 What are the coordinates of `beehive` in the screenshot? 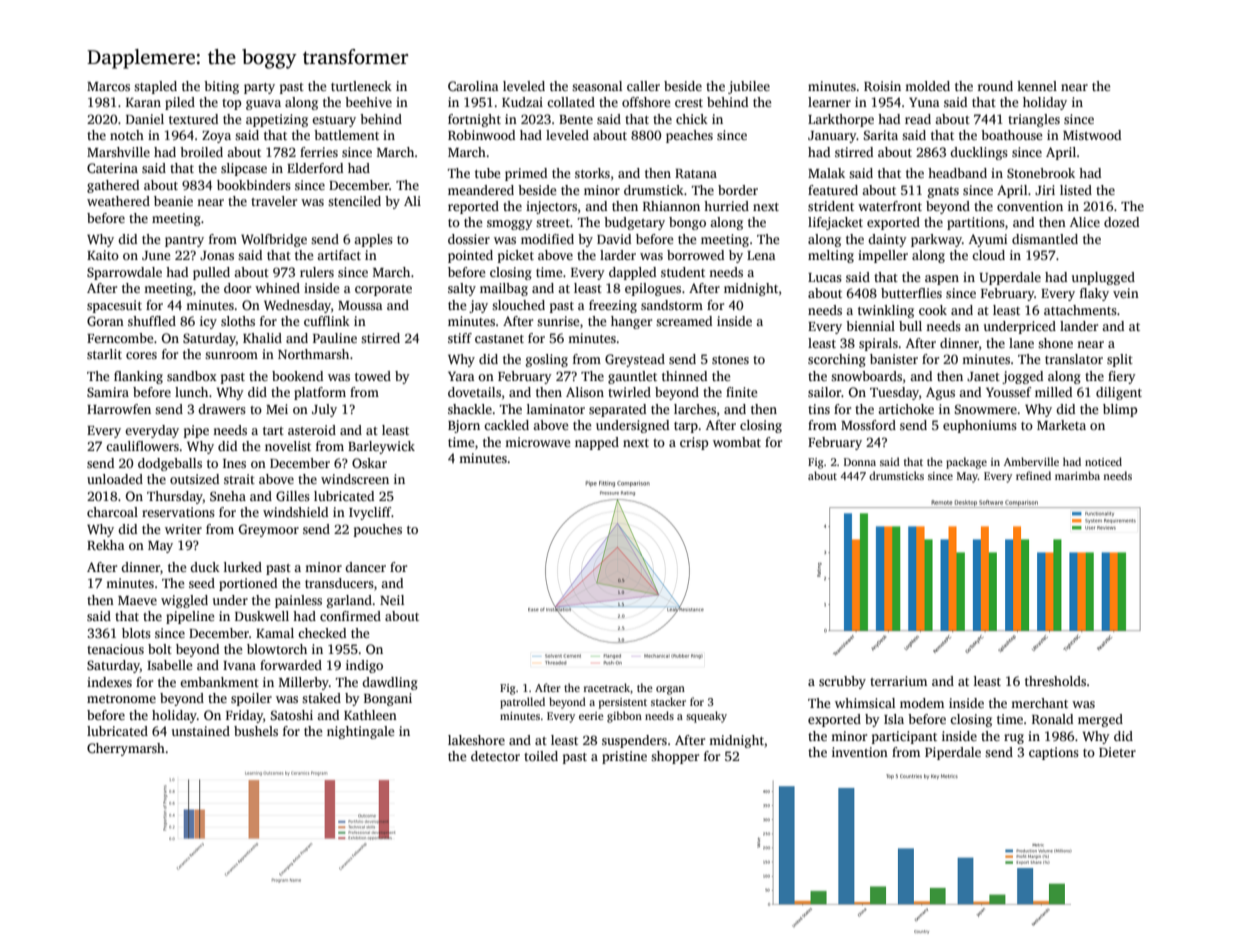 It's located at (368, 102).
